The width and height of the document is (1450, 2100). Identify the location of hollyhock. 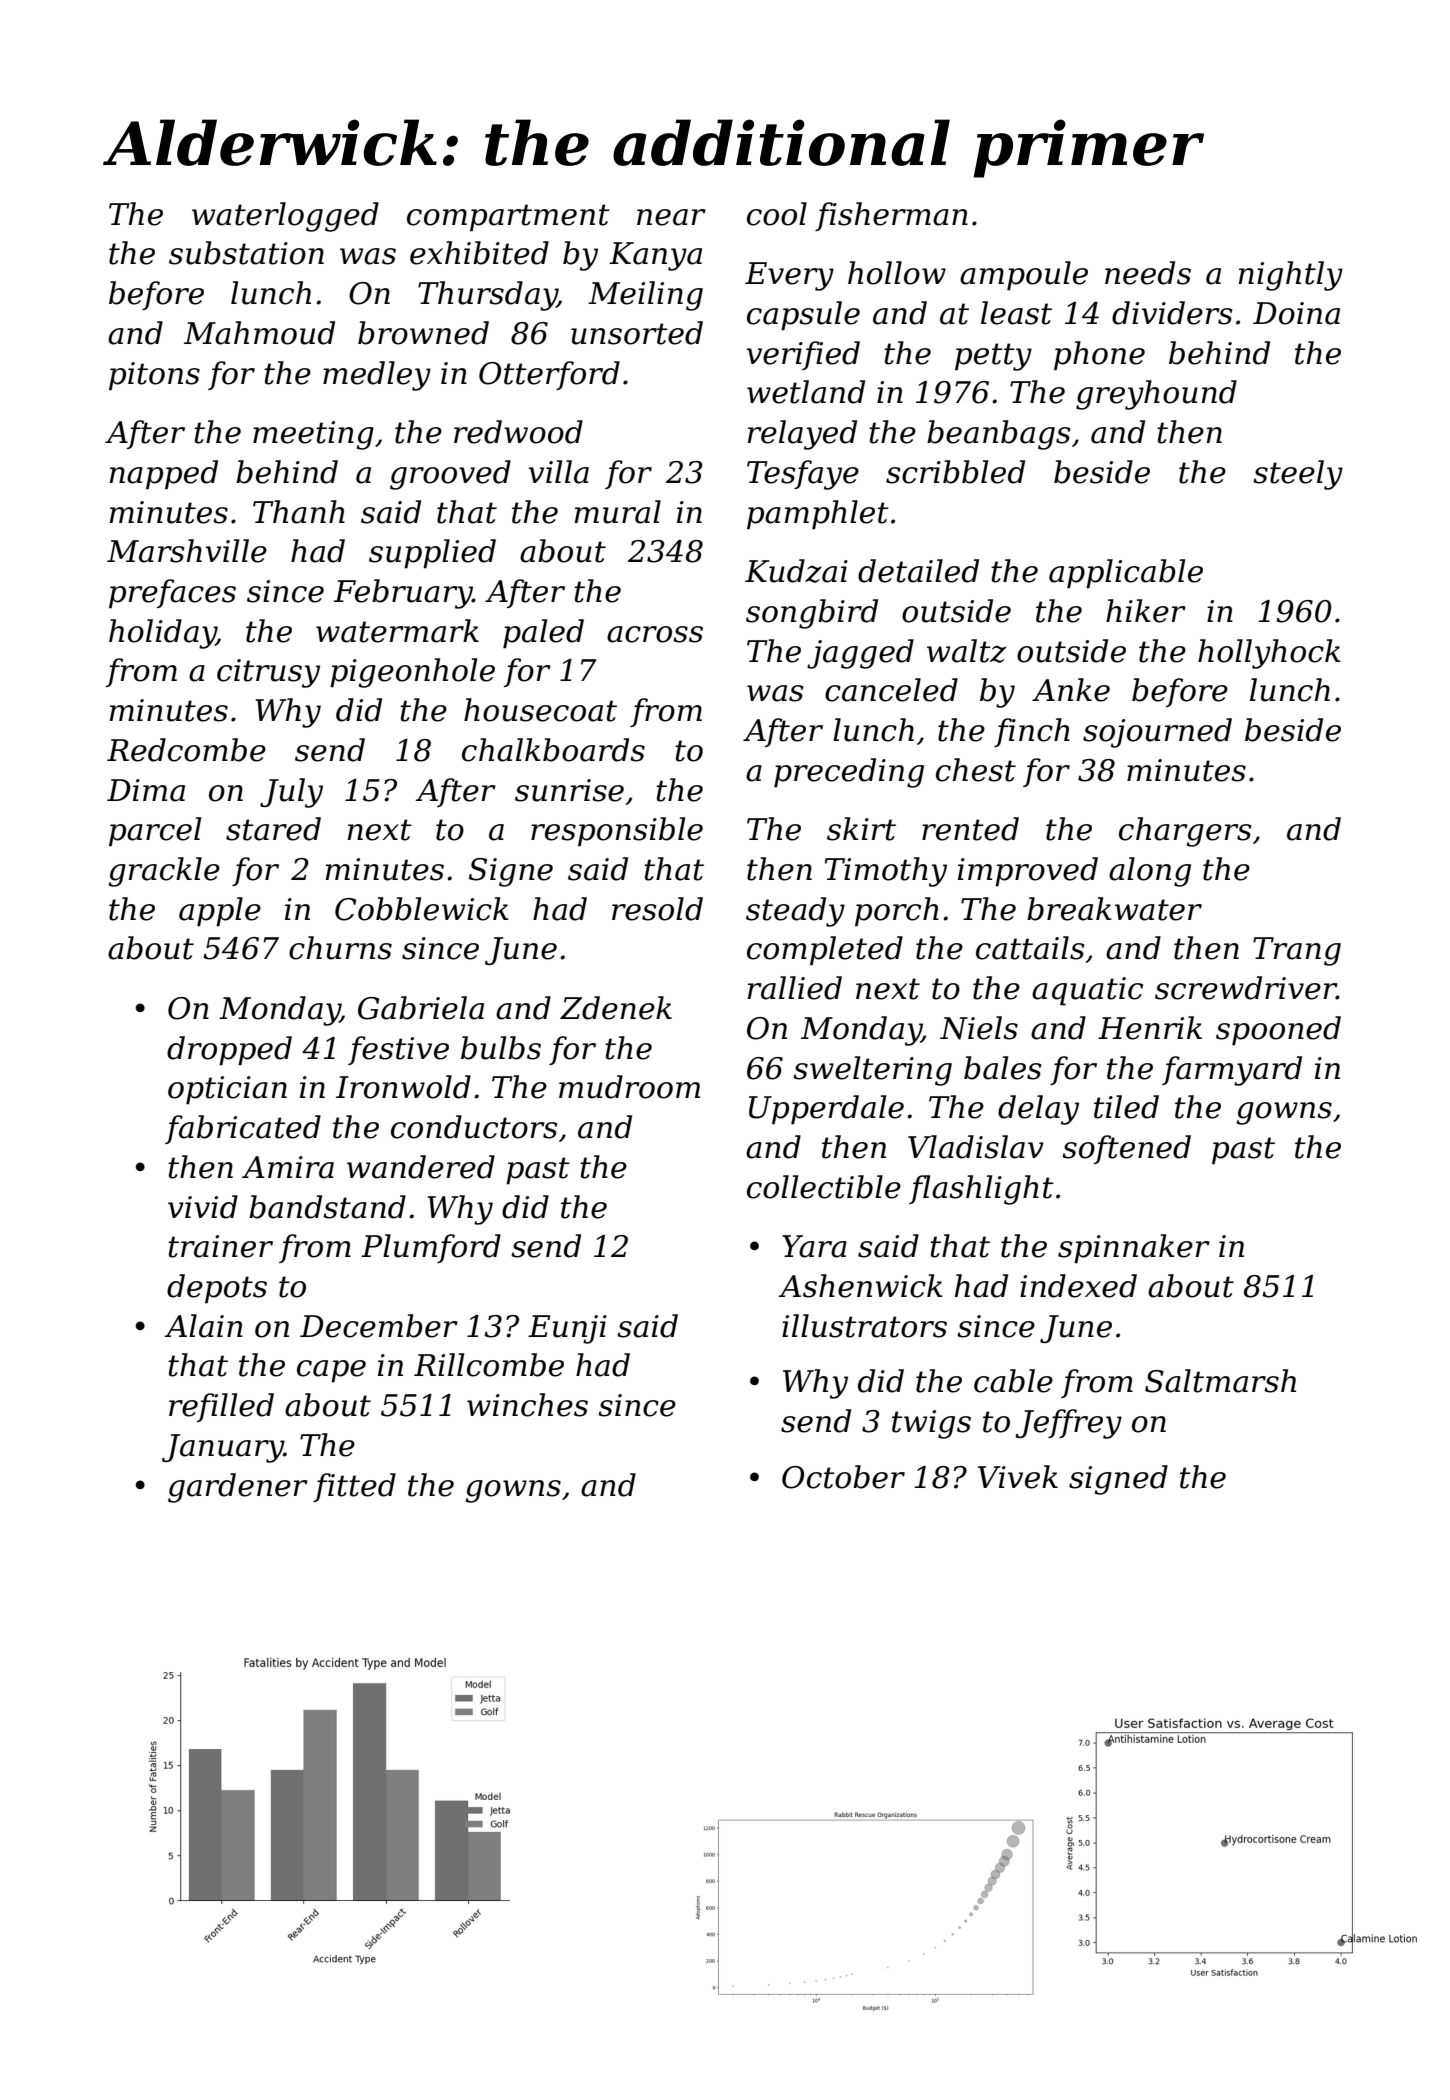
(1269, 654).
